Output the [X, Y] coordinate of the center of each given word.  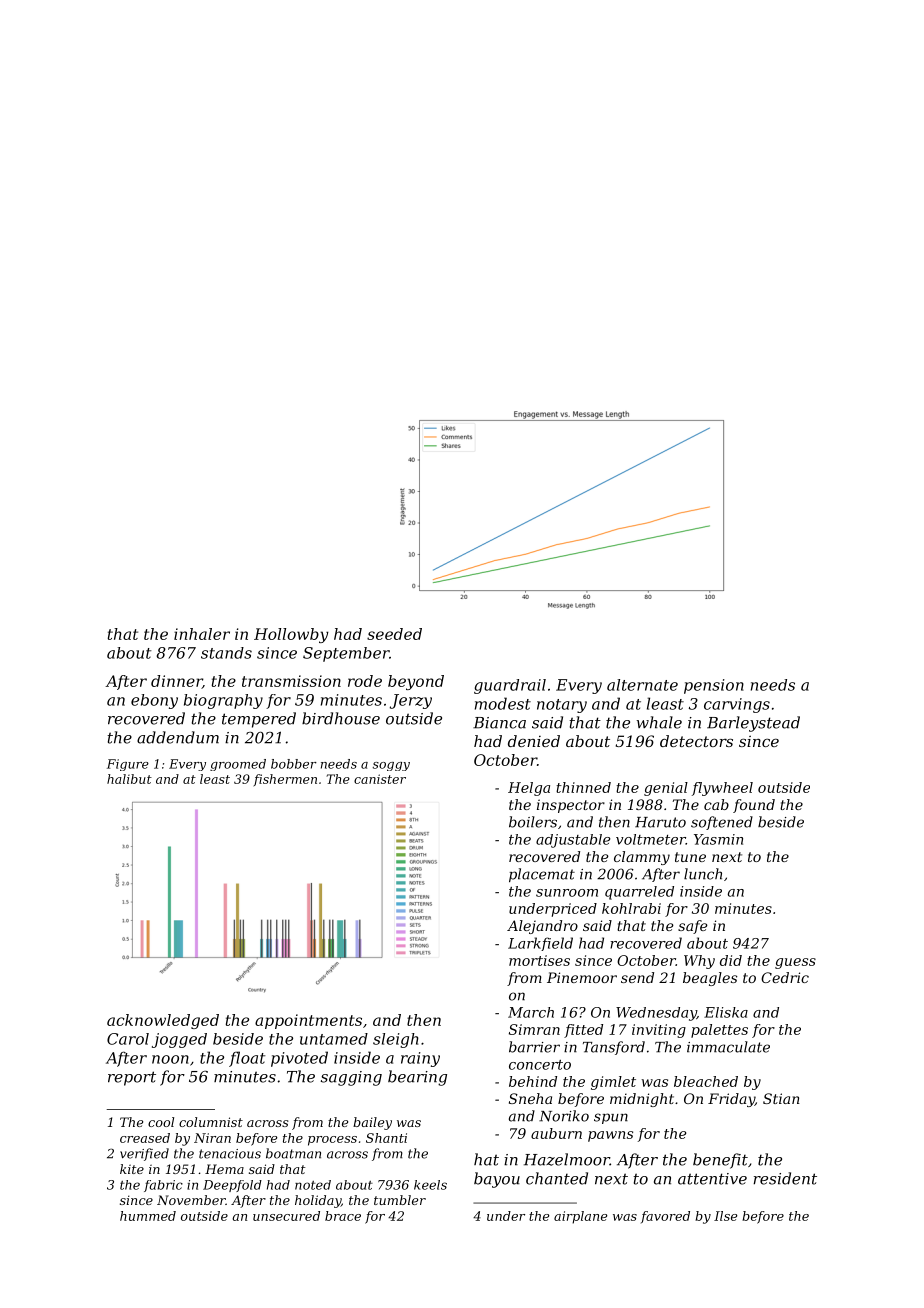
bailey [372, 1123]
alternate [642, 685]
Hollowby [291, 635]
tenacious [230, 1154]
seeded [394, 634]
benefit [720, 1161]
